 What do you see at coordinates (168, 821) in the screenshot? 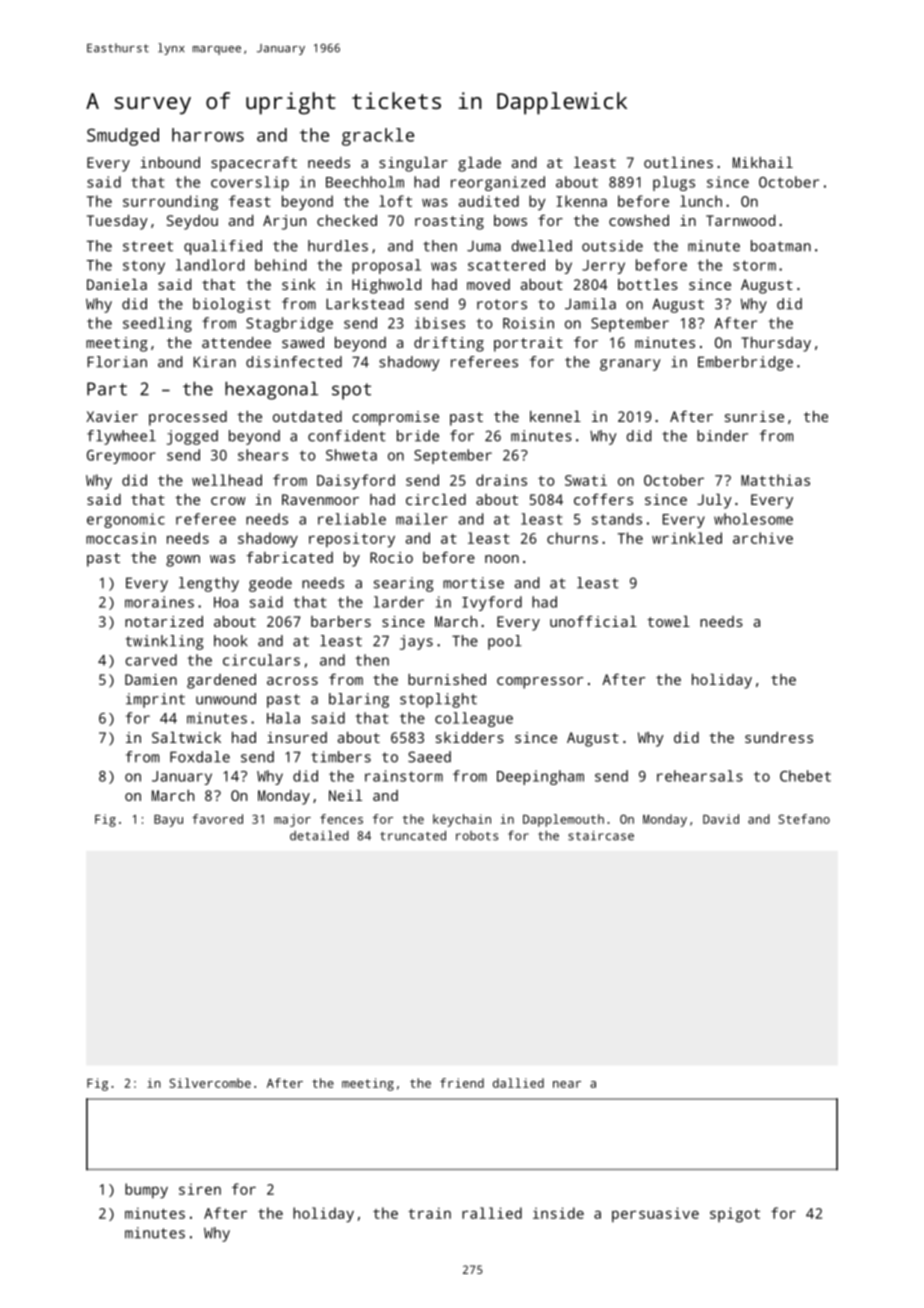
I see `Bayu` at bounding box center [168, 821].
